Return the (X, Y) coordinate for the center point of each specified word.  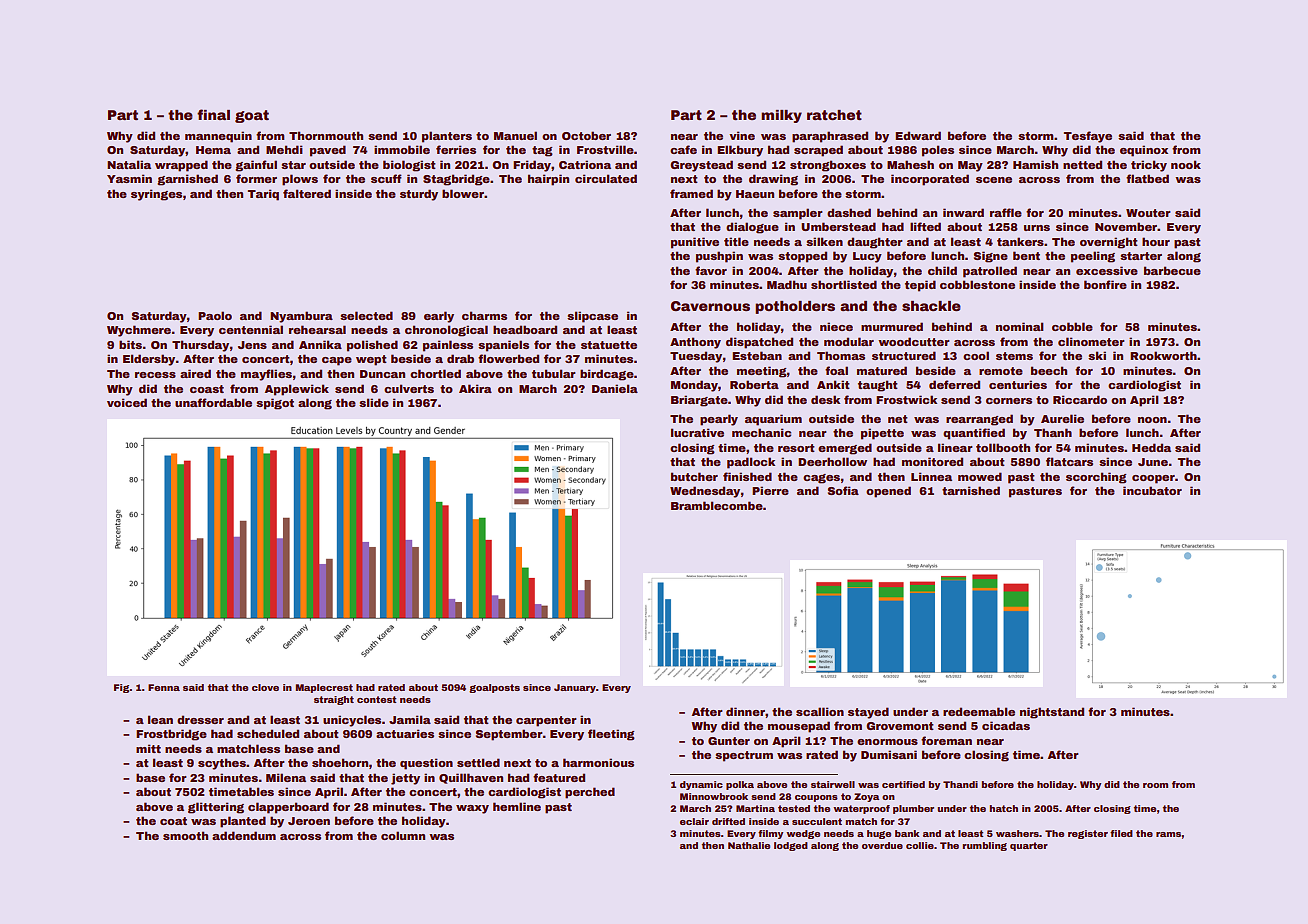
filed (1121, 833)
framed (691, 193)
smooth (185, 835)
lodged (791, 846)
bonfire (1105, 284)
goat (252, 116)
